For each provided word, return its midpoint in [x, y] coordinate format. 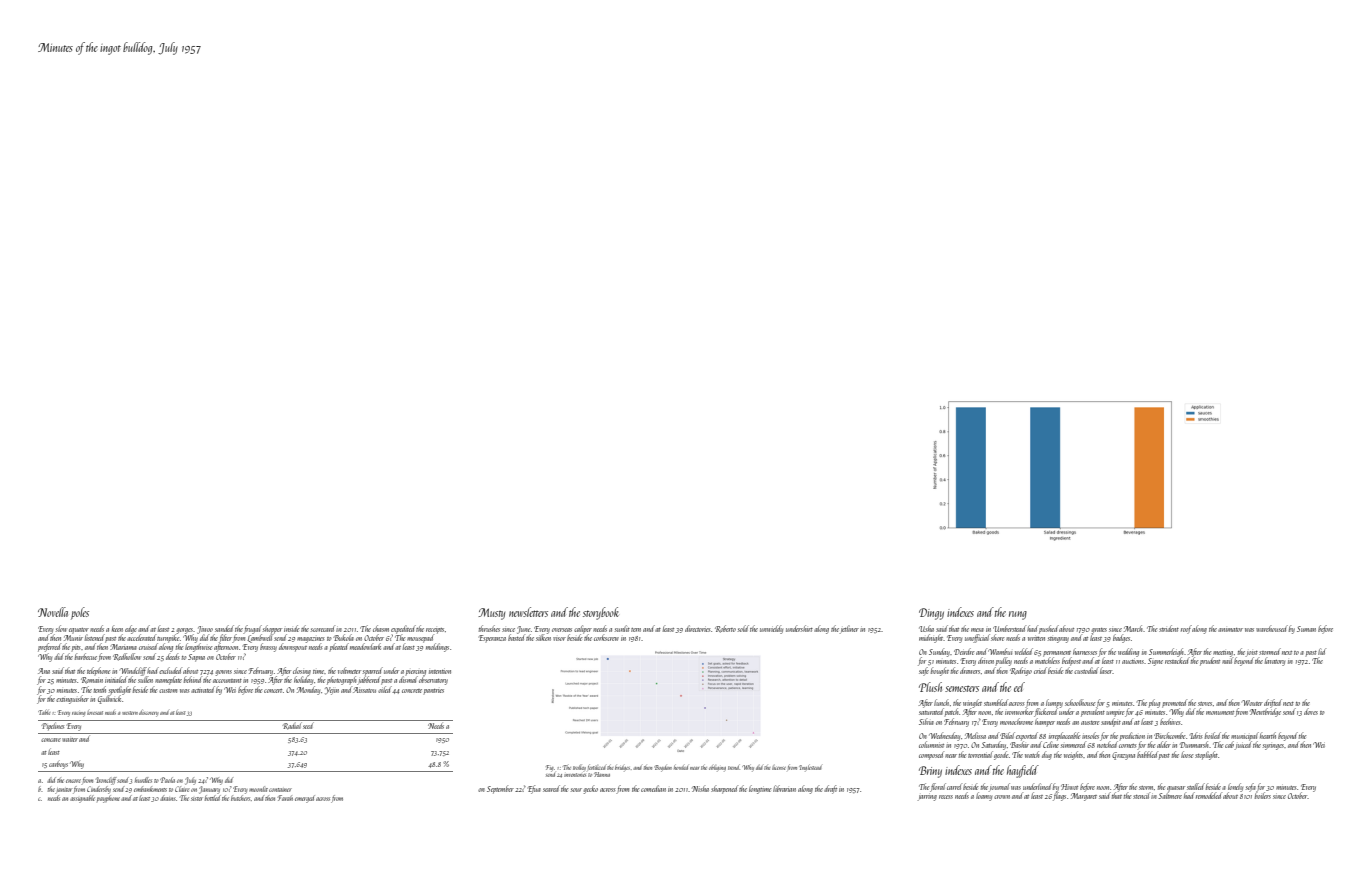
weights [1073, 755]
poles [80, 613]
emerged [305, 799]
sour [576, 790]
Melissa [975, 735]
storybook [601, 613]
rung [1018, 615]
